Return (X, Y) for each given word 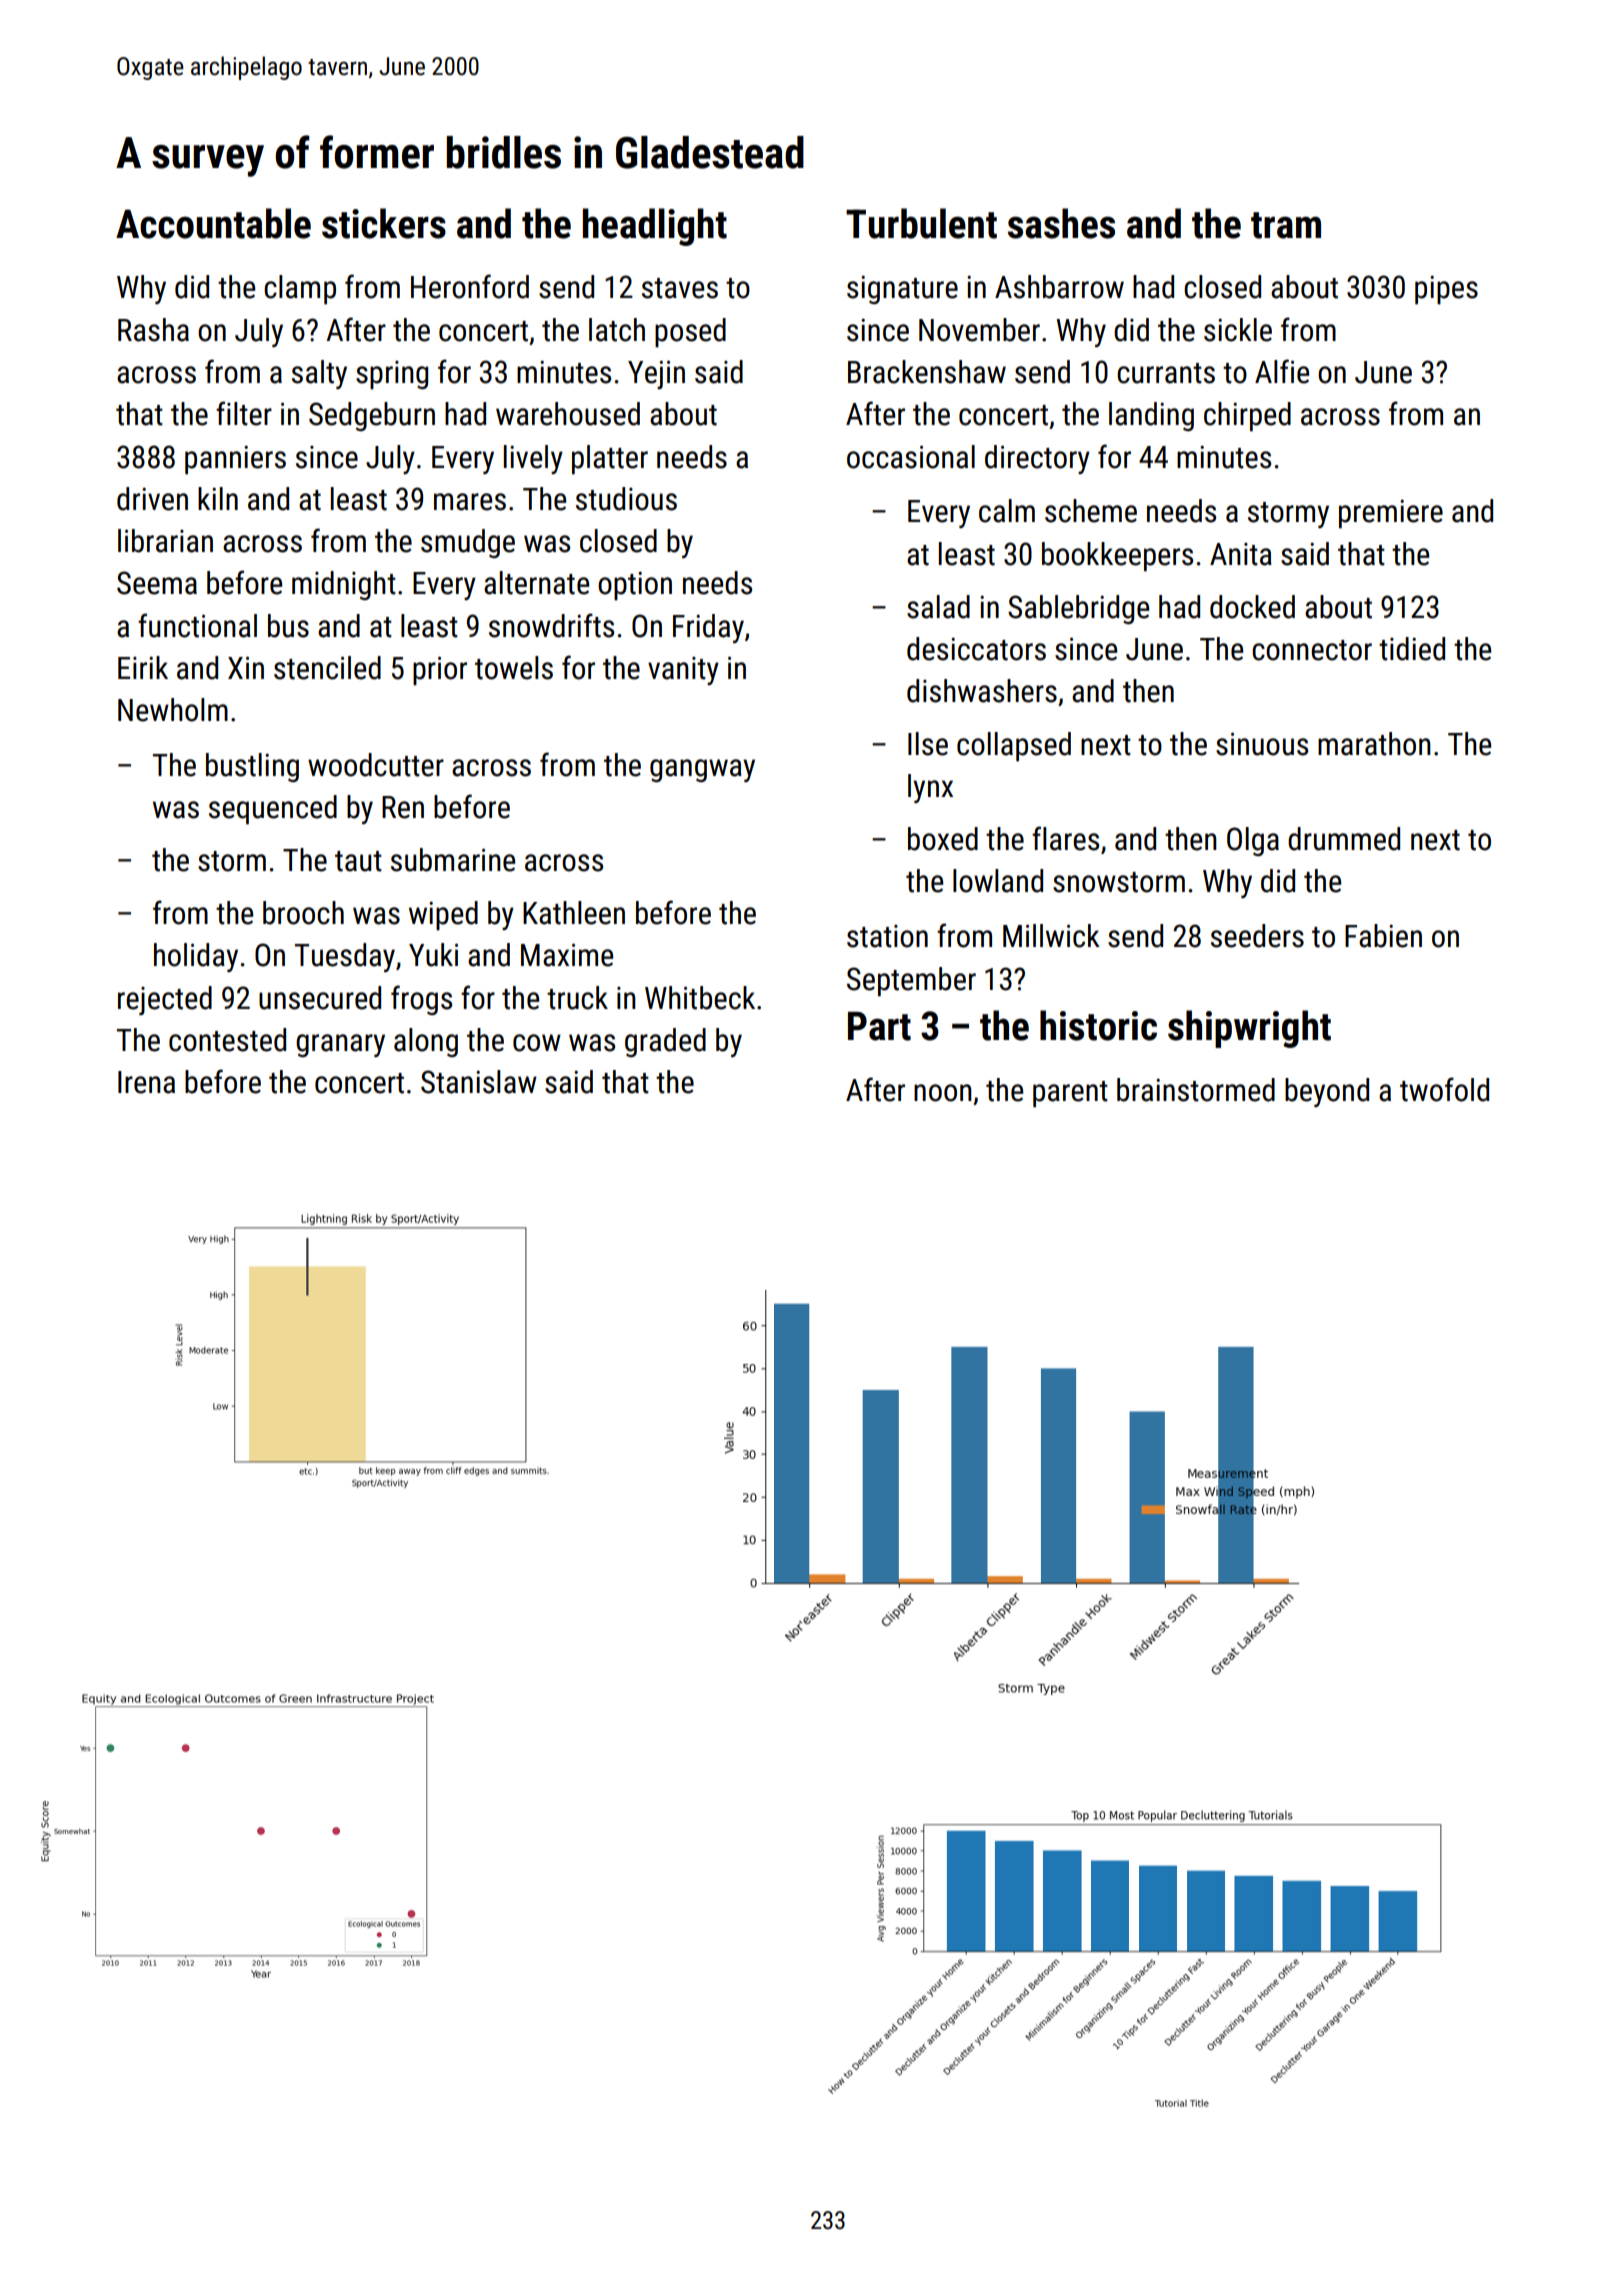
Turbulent (921, 223)
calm (1007, 511)
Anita (1241, 554)
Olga (1253, 841)
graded (665, 1042)
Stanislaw (479, 1082)
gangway (702, 770)
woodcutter (376, 765)
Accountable (213, 223)
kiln (218, 498)
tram (1286, 225)
